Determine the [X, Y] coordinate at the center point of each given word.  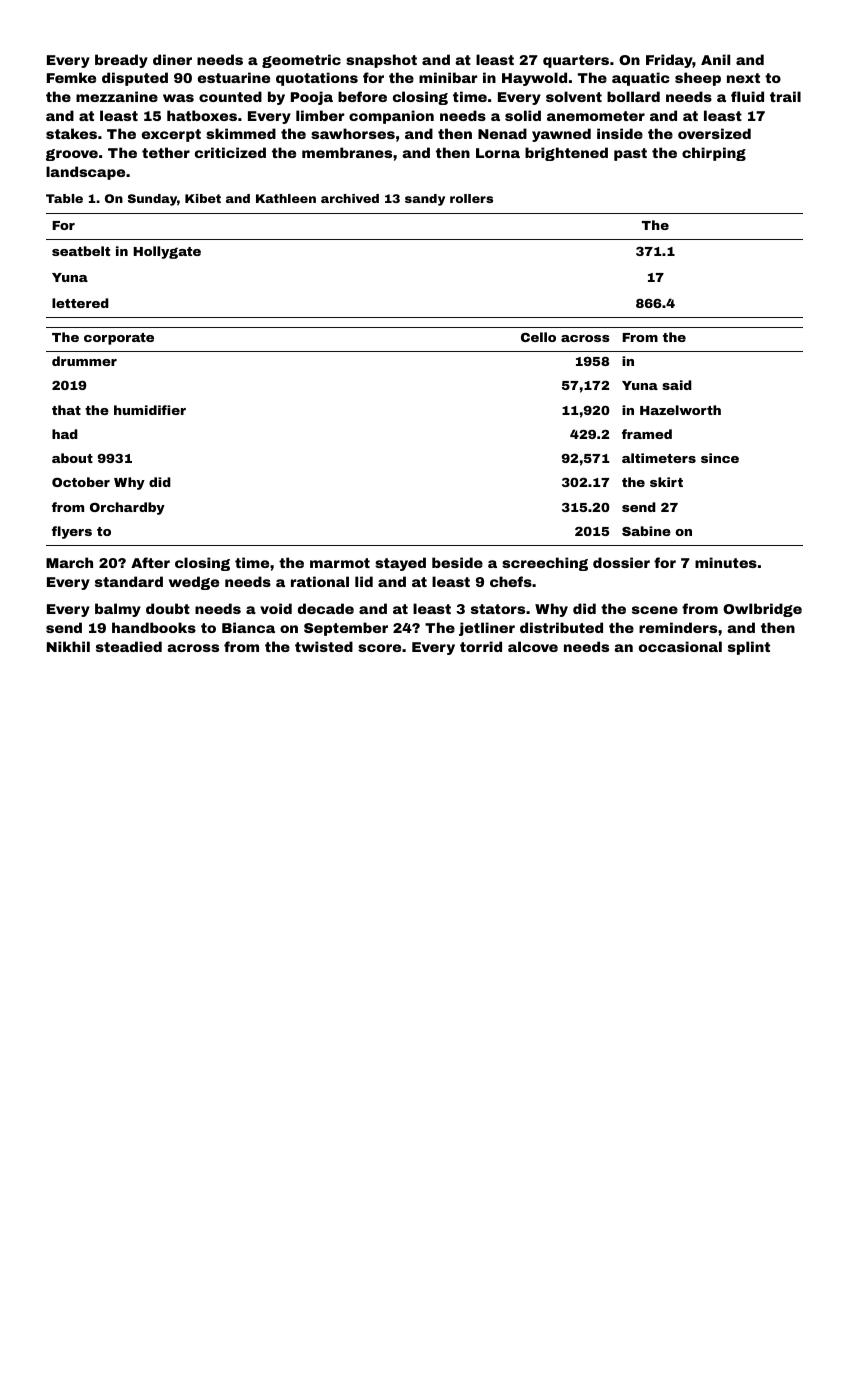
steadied [129, 646]
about [72, 458]
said [677, 385]
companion [391, 117]
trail [785, 96]
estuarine [234, 77]
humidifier [150, 410]
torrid [481, 646]
